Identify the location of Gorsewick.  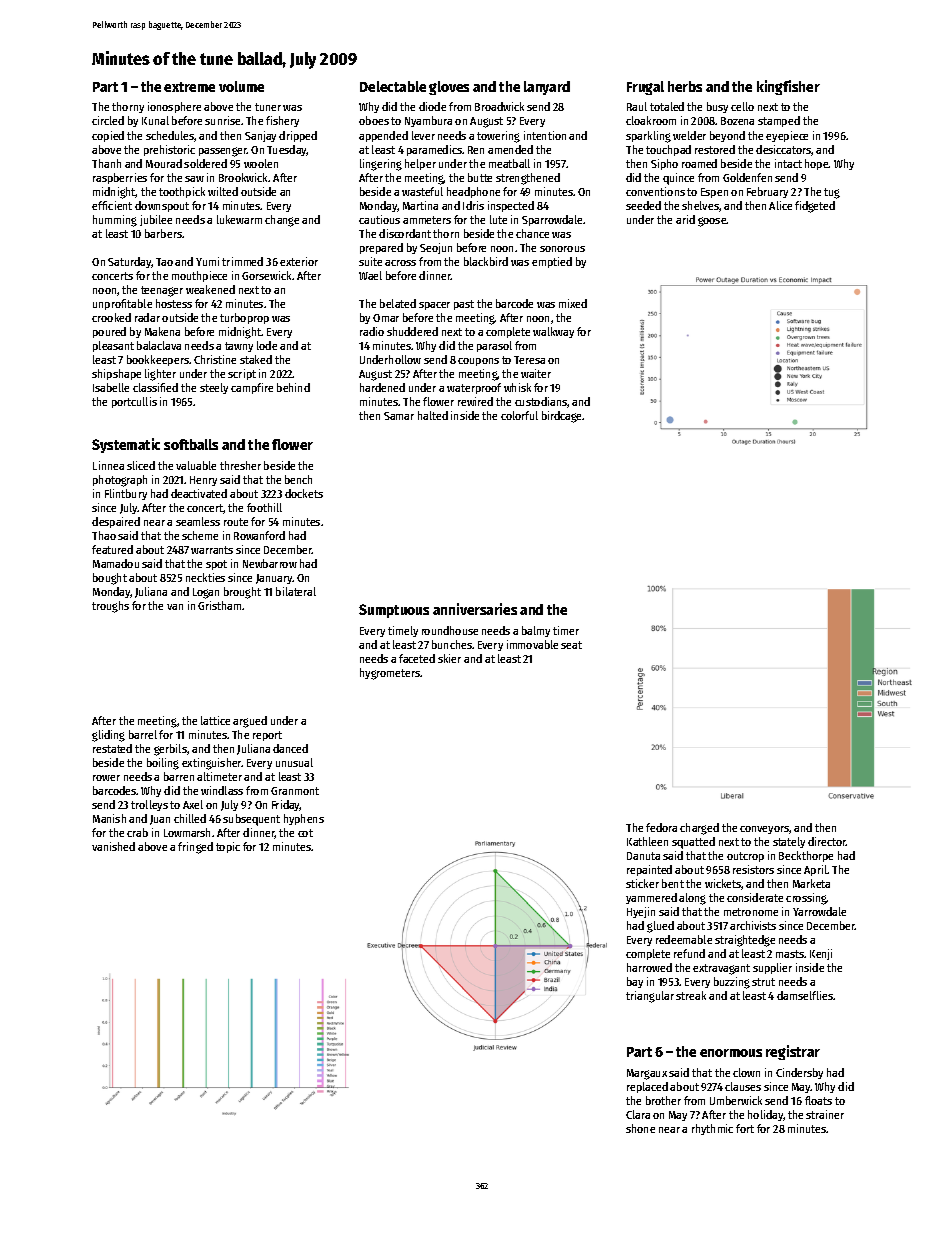
(267, 275).
